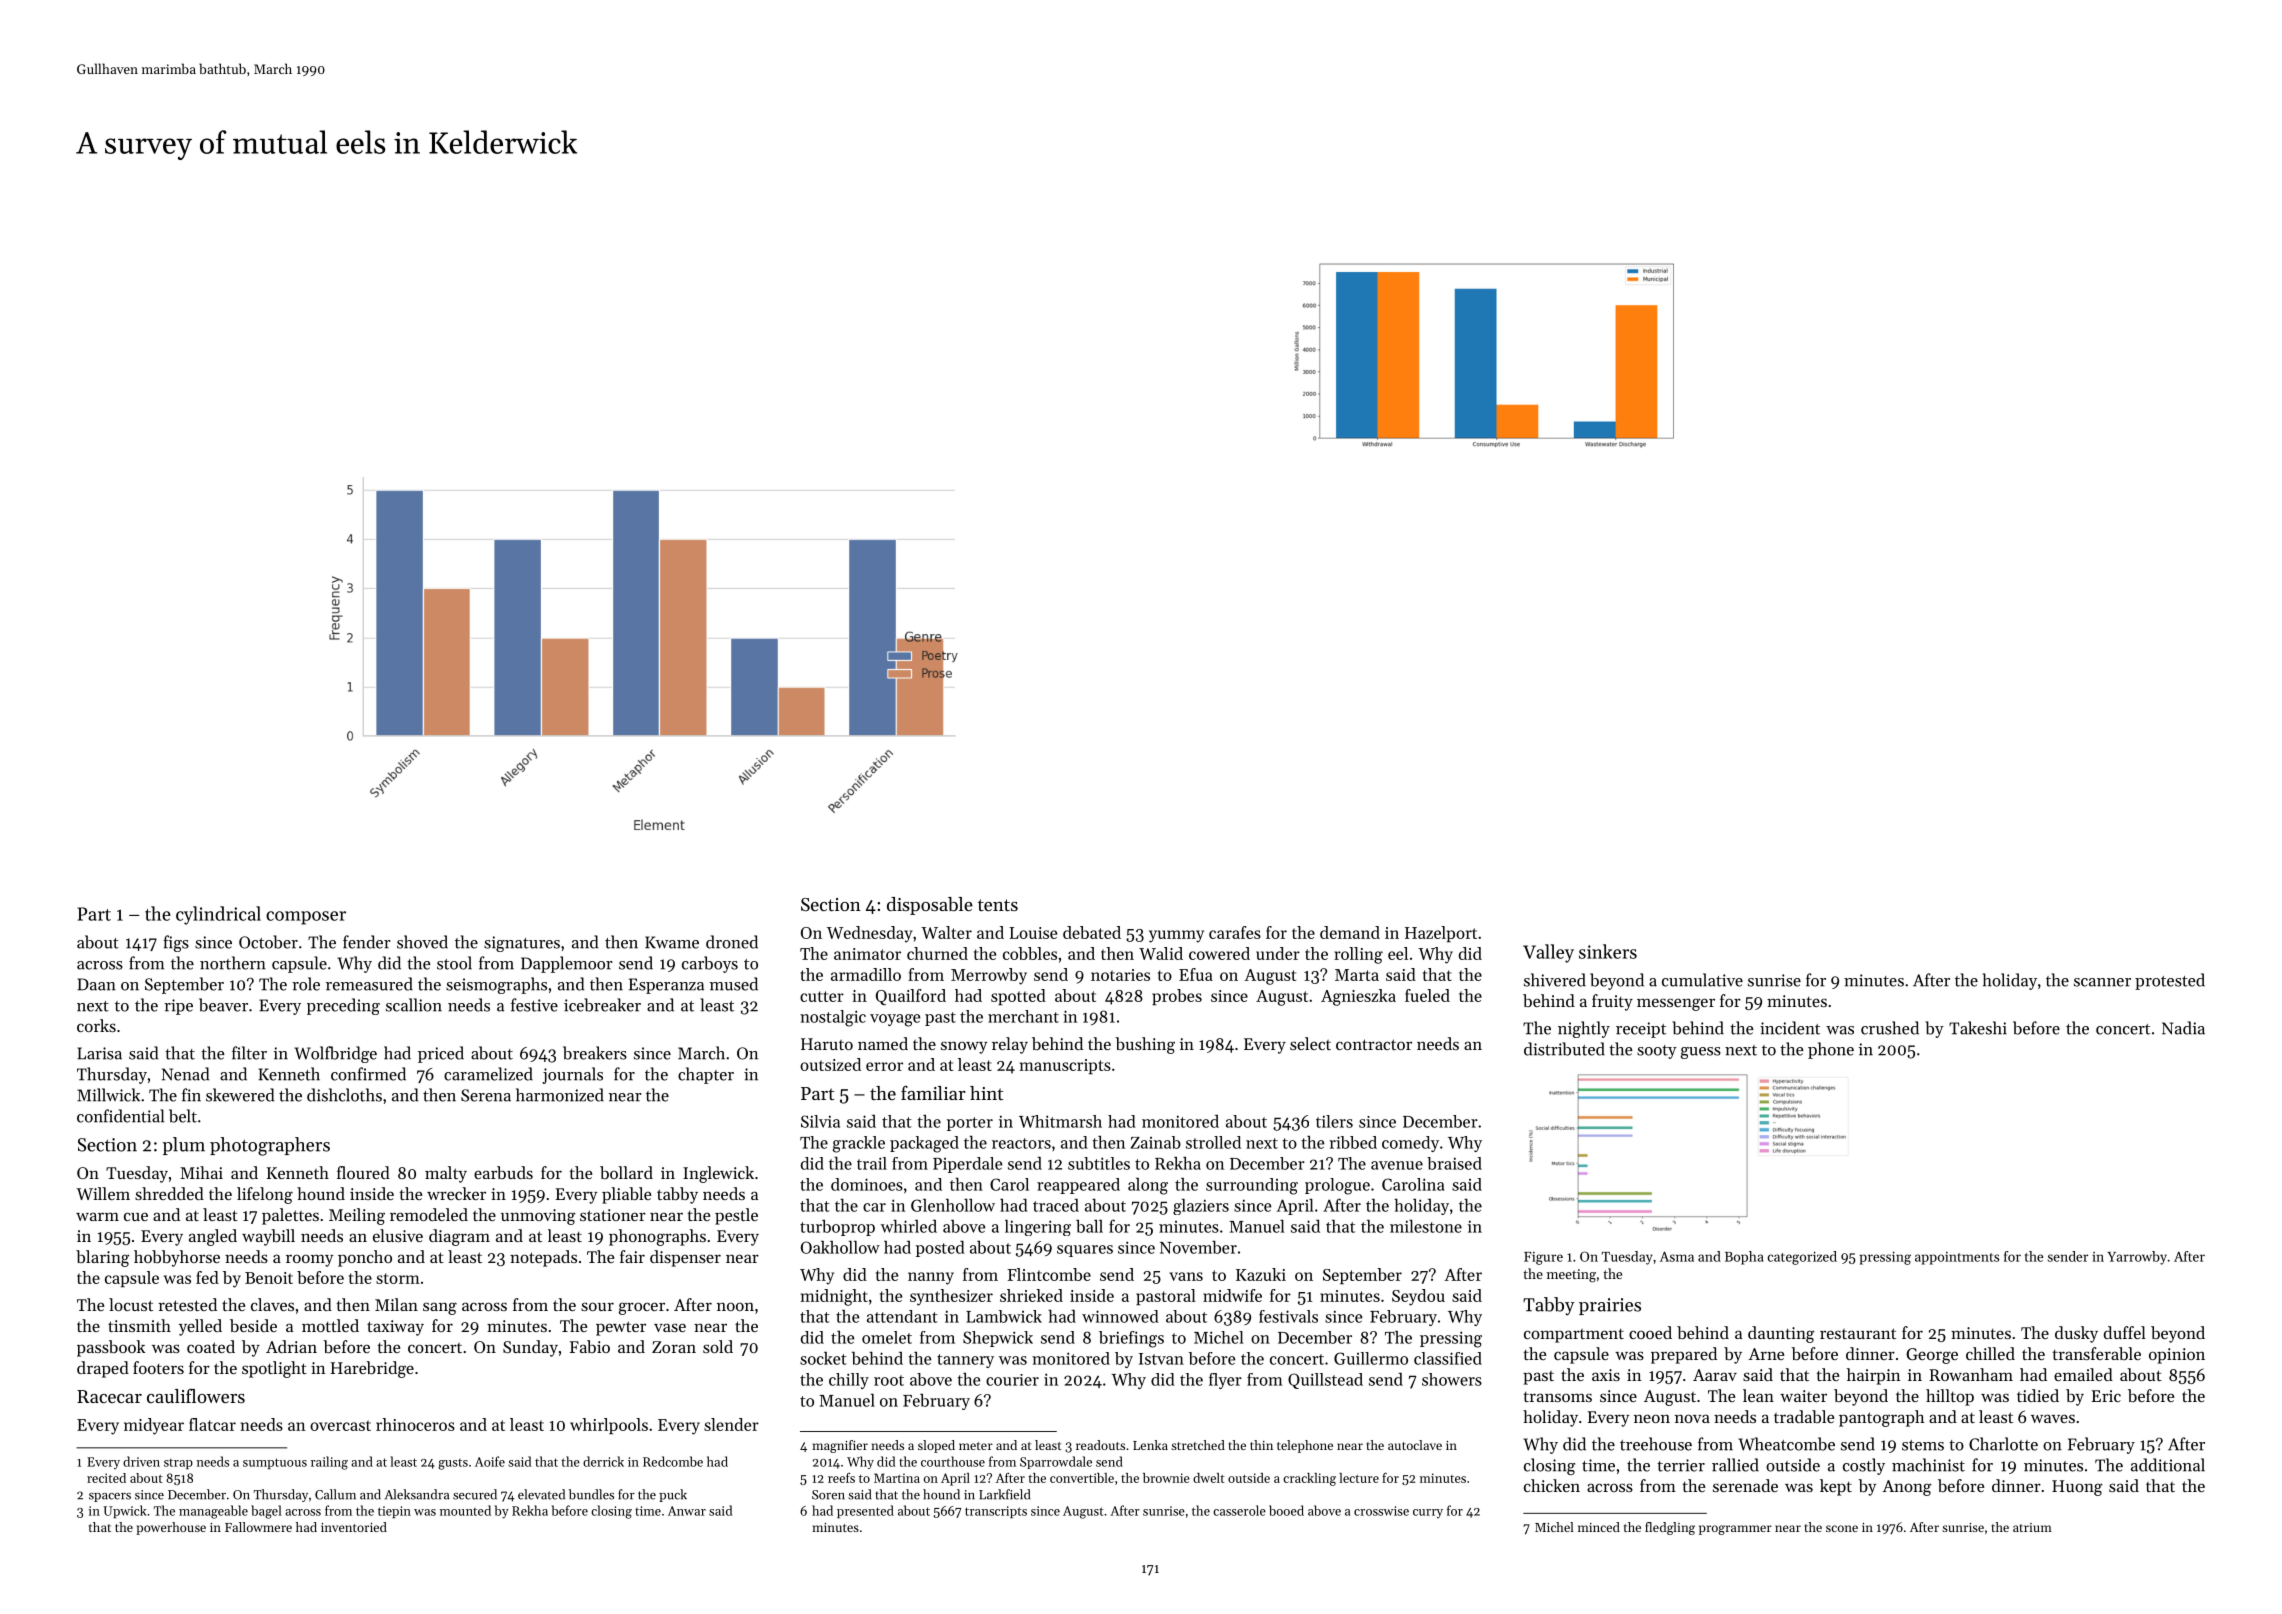 The width and height of the screenshot is (2282, 1614). Describe the element at coordinates (1701, 1053) in the screenshot. I see `guess` at that location.
